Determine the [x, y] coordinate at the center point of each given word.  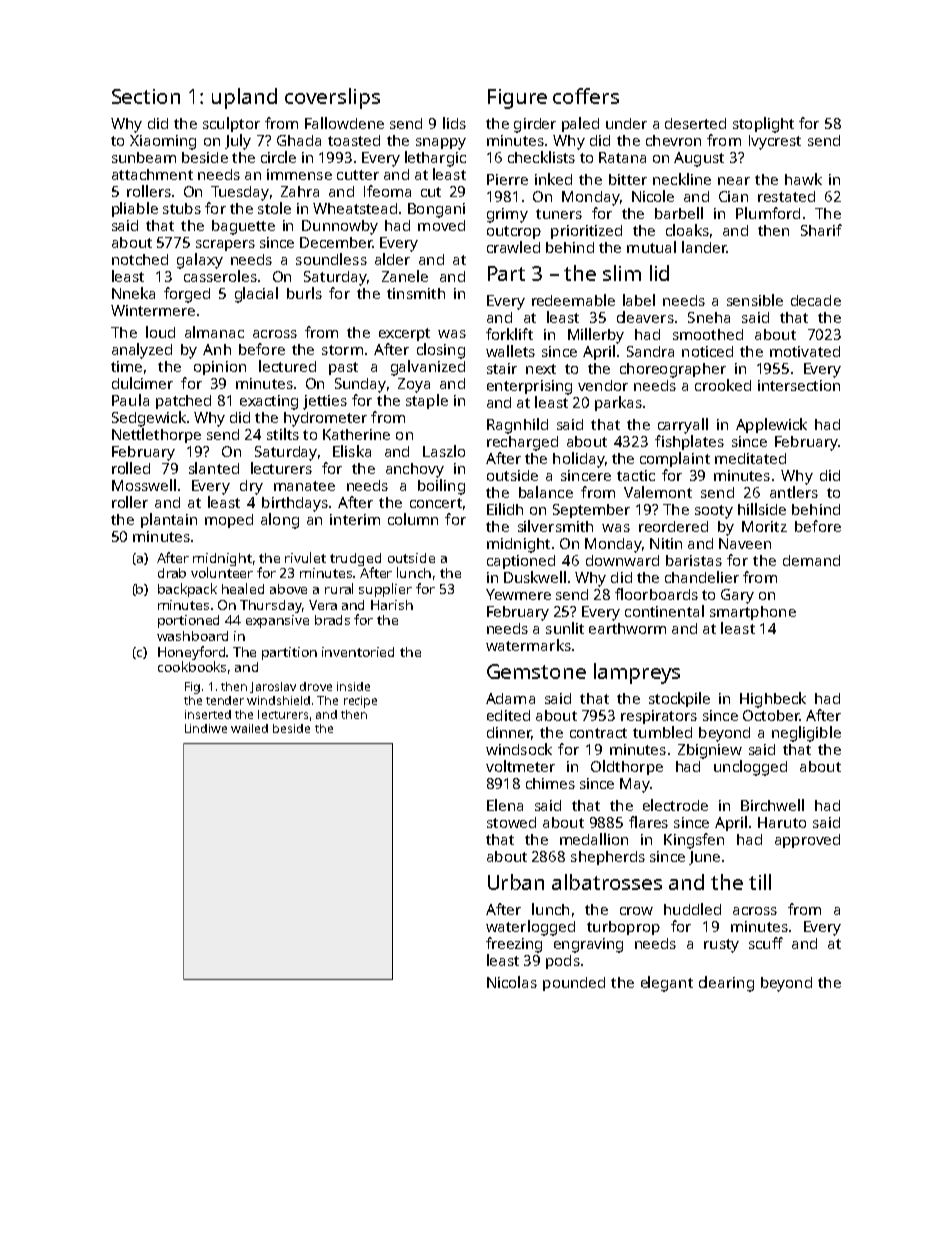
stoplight [763, 125]
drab [172, 573]
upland [244, 98]
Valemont [658, 492]
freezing [514, 945]
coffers [586, 96]
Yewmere [518, 594]
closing [441, 351]
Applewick [771, 425]
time [126, 366]
